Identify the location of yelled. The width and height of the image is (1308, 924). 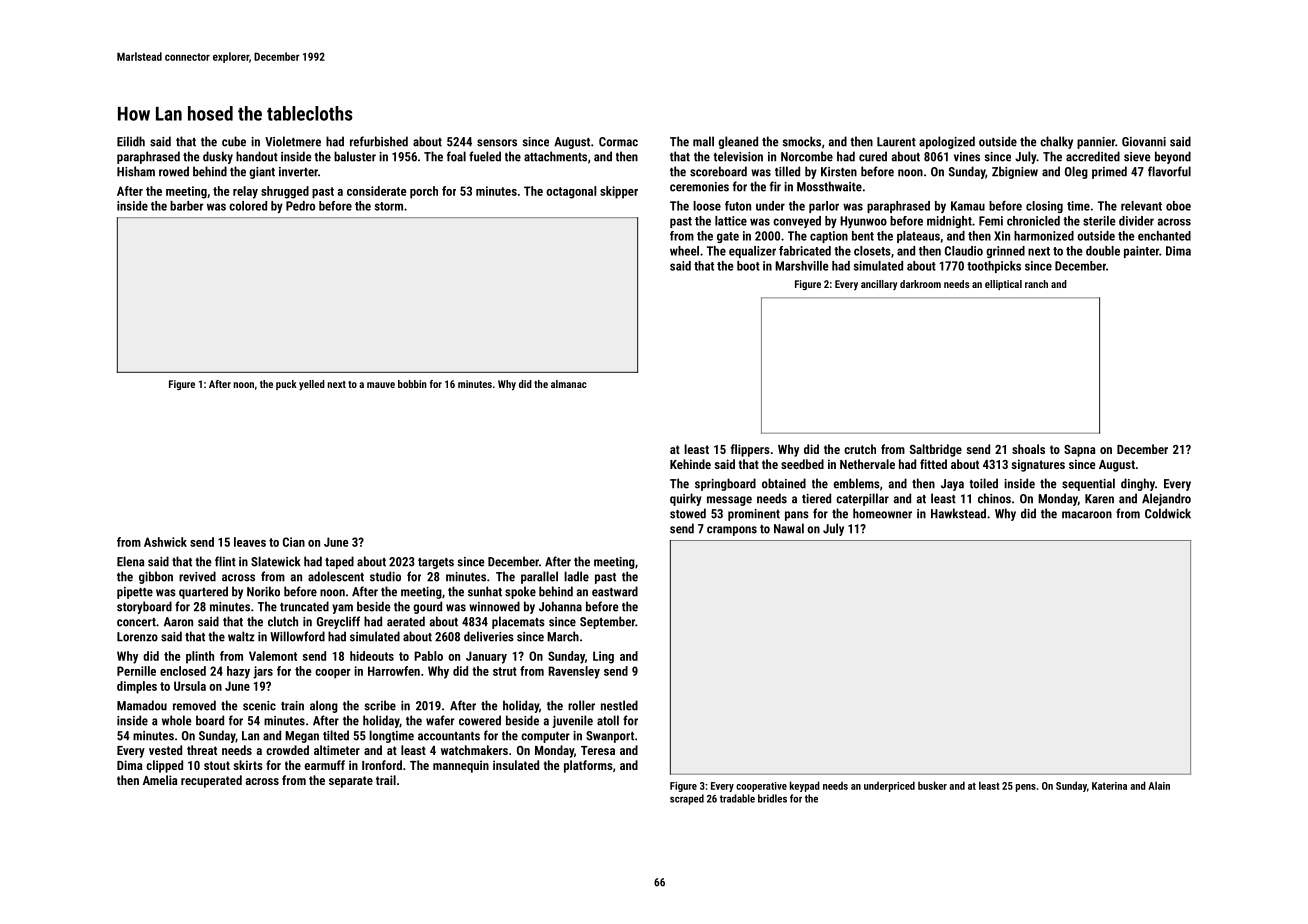
(312, 385).
